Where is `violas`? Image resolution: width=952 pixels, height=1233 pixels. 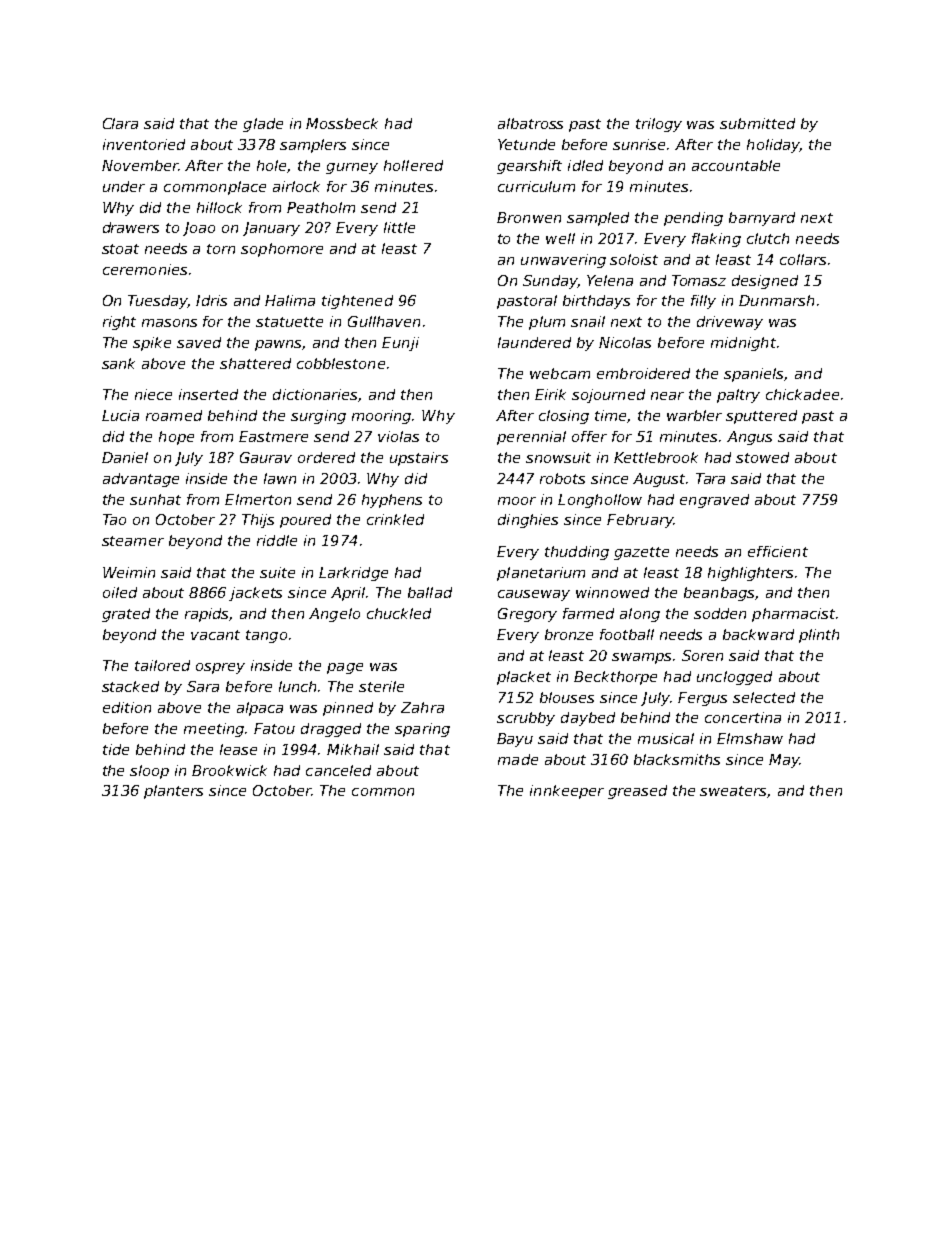 violas is located at coordinates (398, 436).
